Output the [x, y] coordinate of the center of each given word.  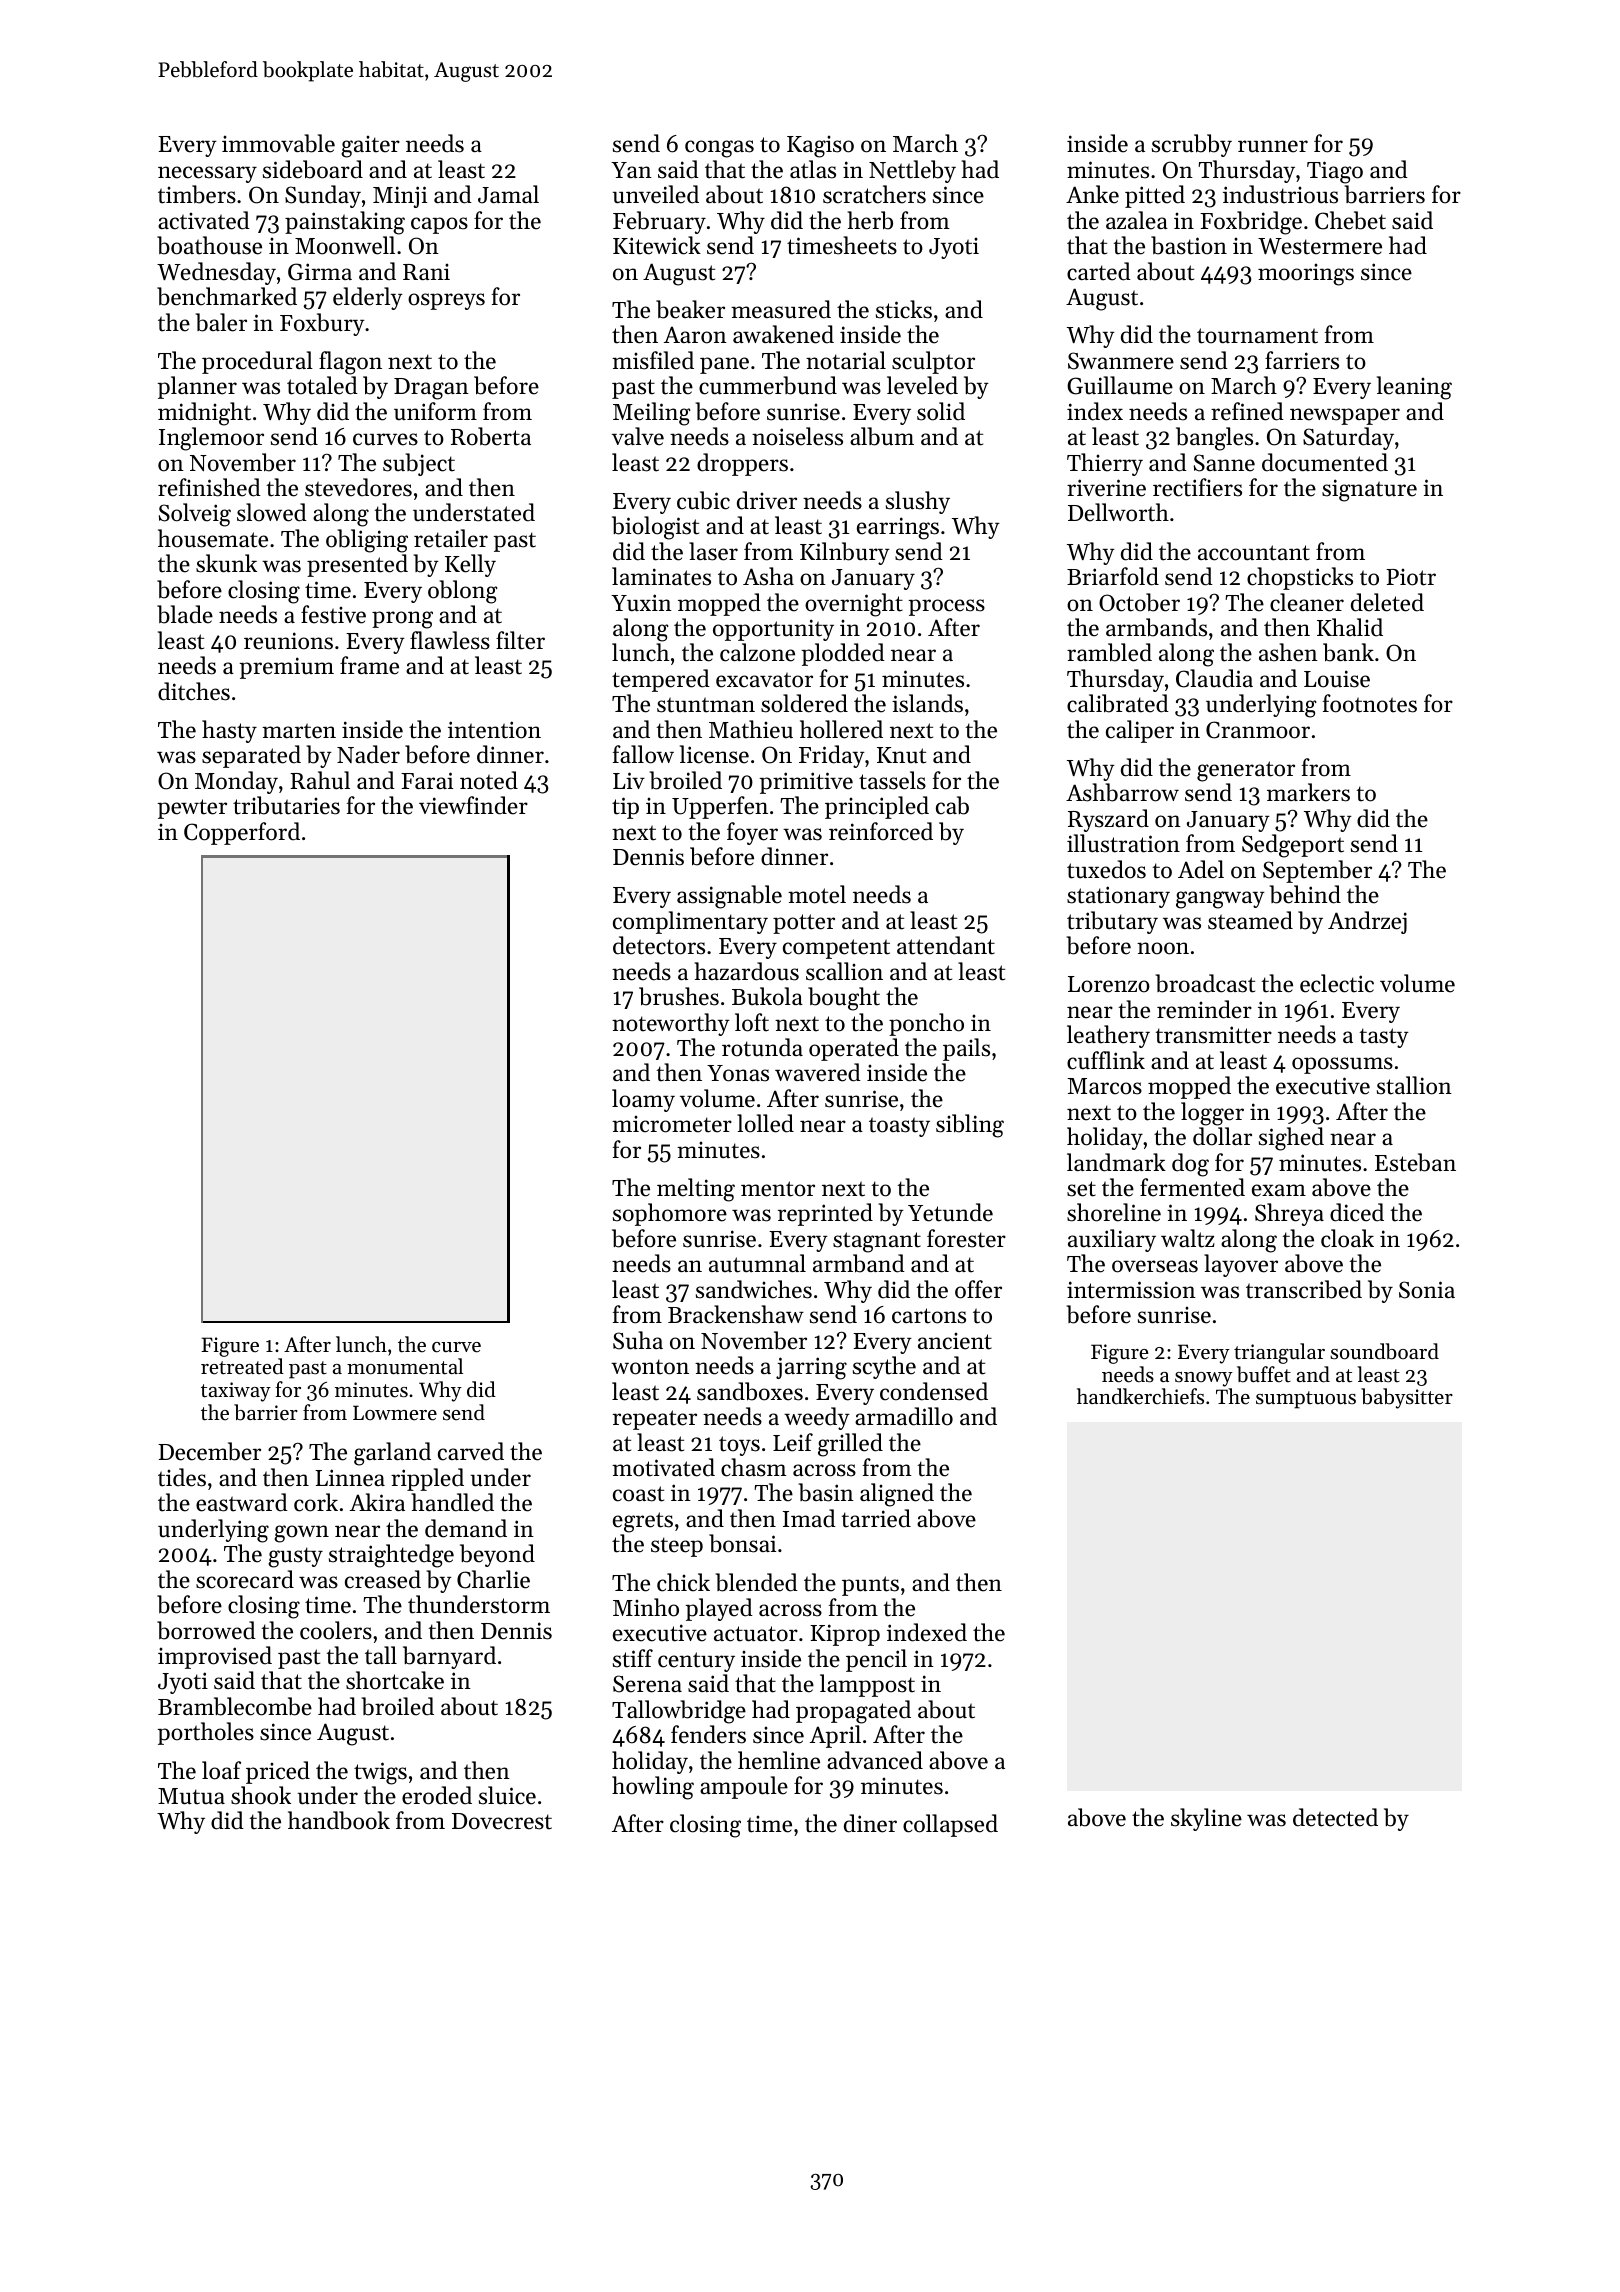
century [696, 1662]
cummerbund [768, 385]
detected [1335, 1817]
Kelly [470, 565]
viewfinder [473, 805]
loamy [643, 1100]
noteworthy [671, 1024]
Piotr [1411, 577]
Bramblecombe [235, 1706]
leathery [1108, 1036]
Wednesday [216, 273]
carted [1099, 271]
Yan [631, 170]
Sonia [1427, 1290]
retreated [242, 1366]
